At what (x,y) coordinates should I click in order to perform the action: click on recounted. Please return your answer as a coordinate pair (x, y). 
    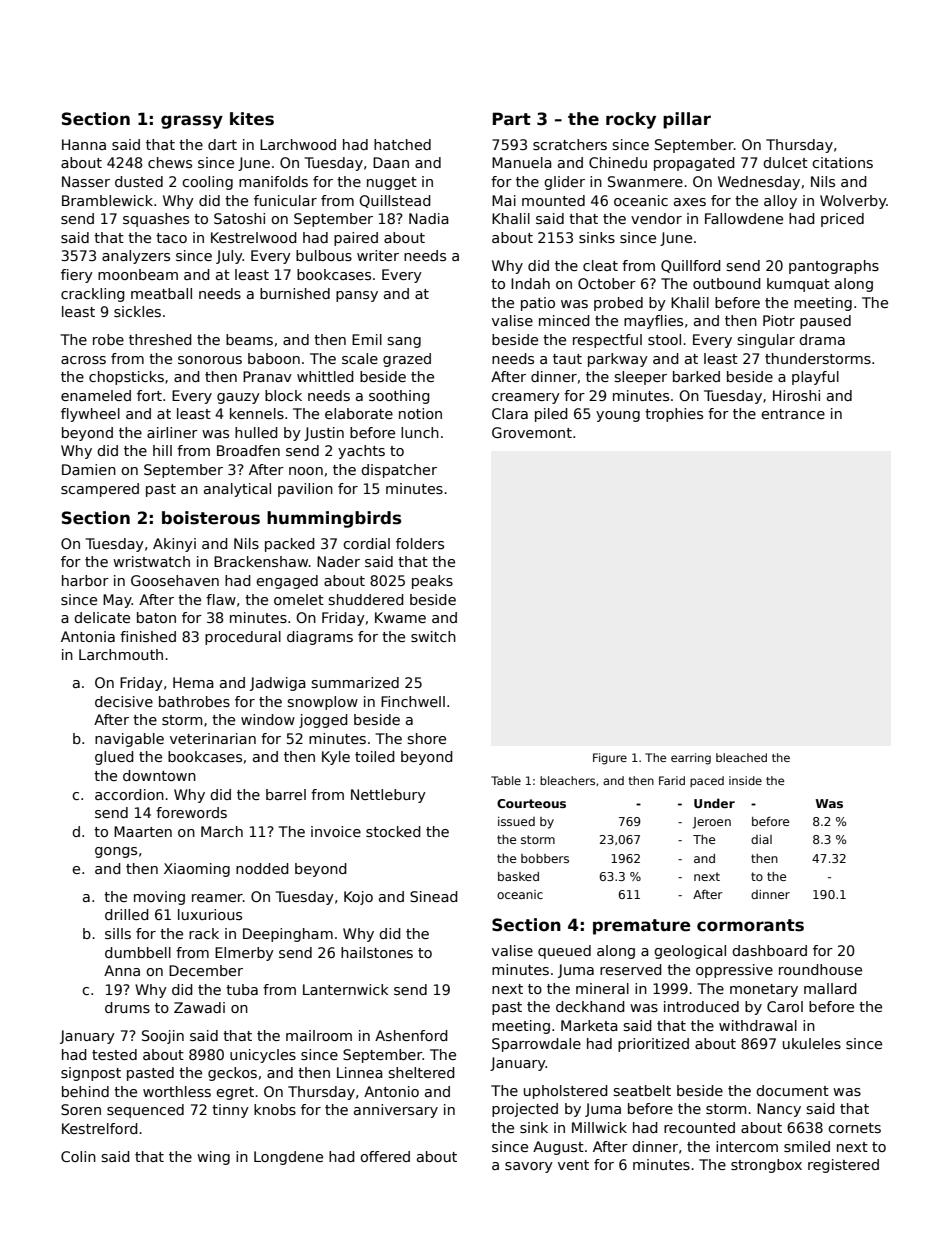
    Looking at the image, I should click on (699, 1127).
